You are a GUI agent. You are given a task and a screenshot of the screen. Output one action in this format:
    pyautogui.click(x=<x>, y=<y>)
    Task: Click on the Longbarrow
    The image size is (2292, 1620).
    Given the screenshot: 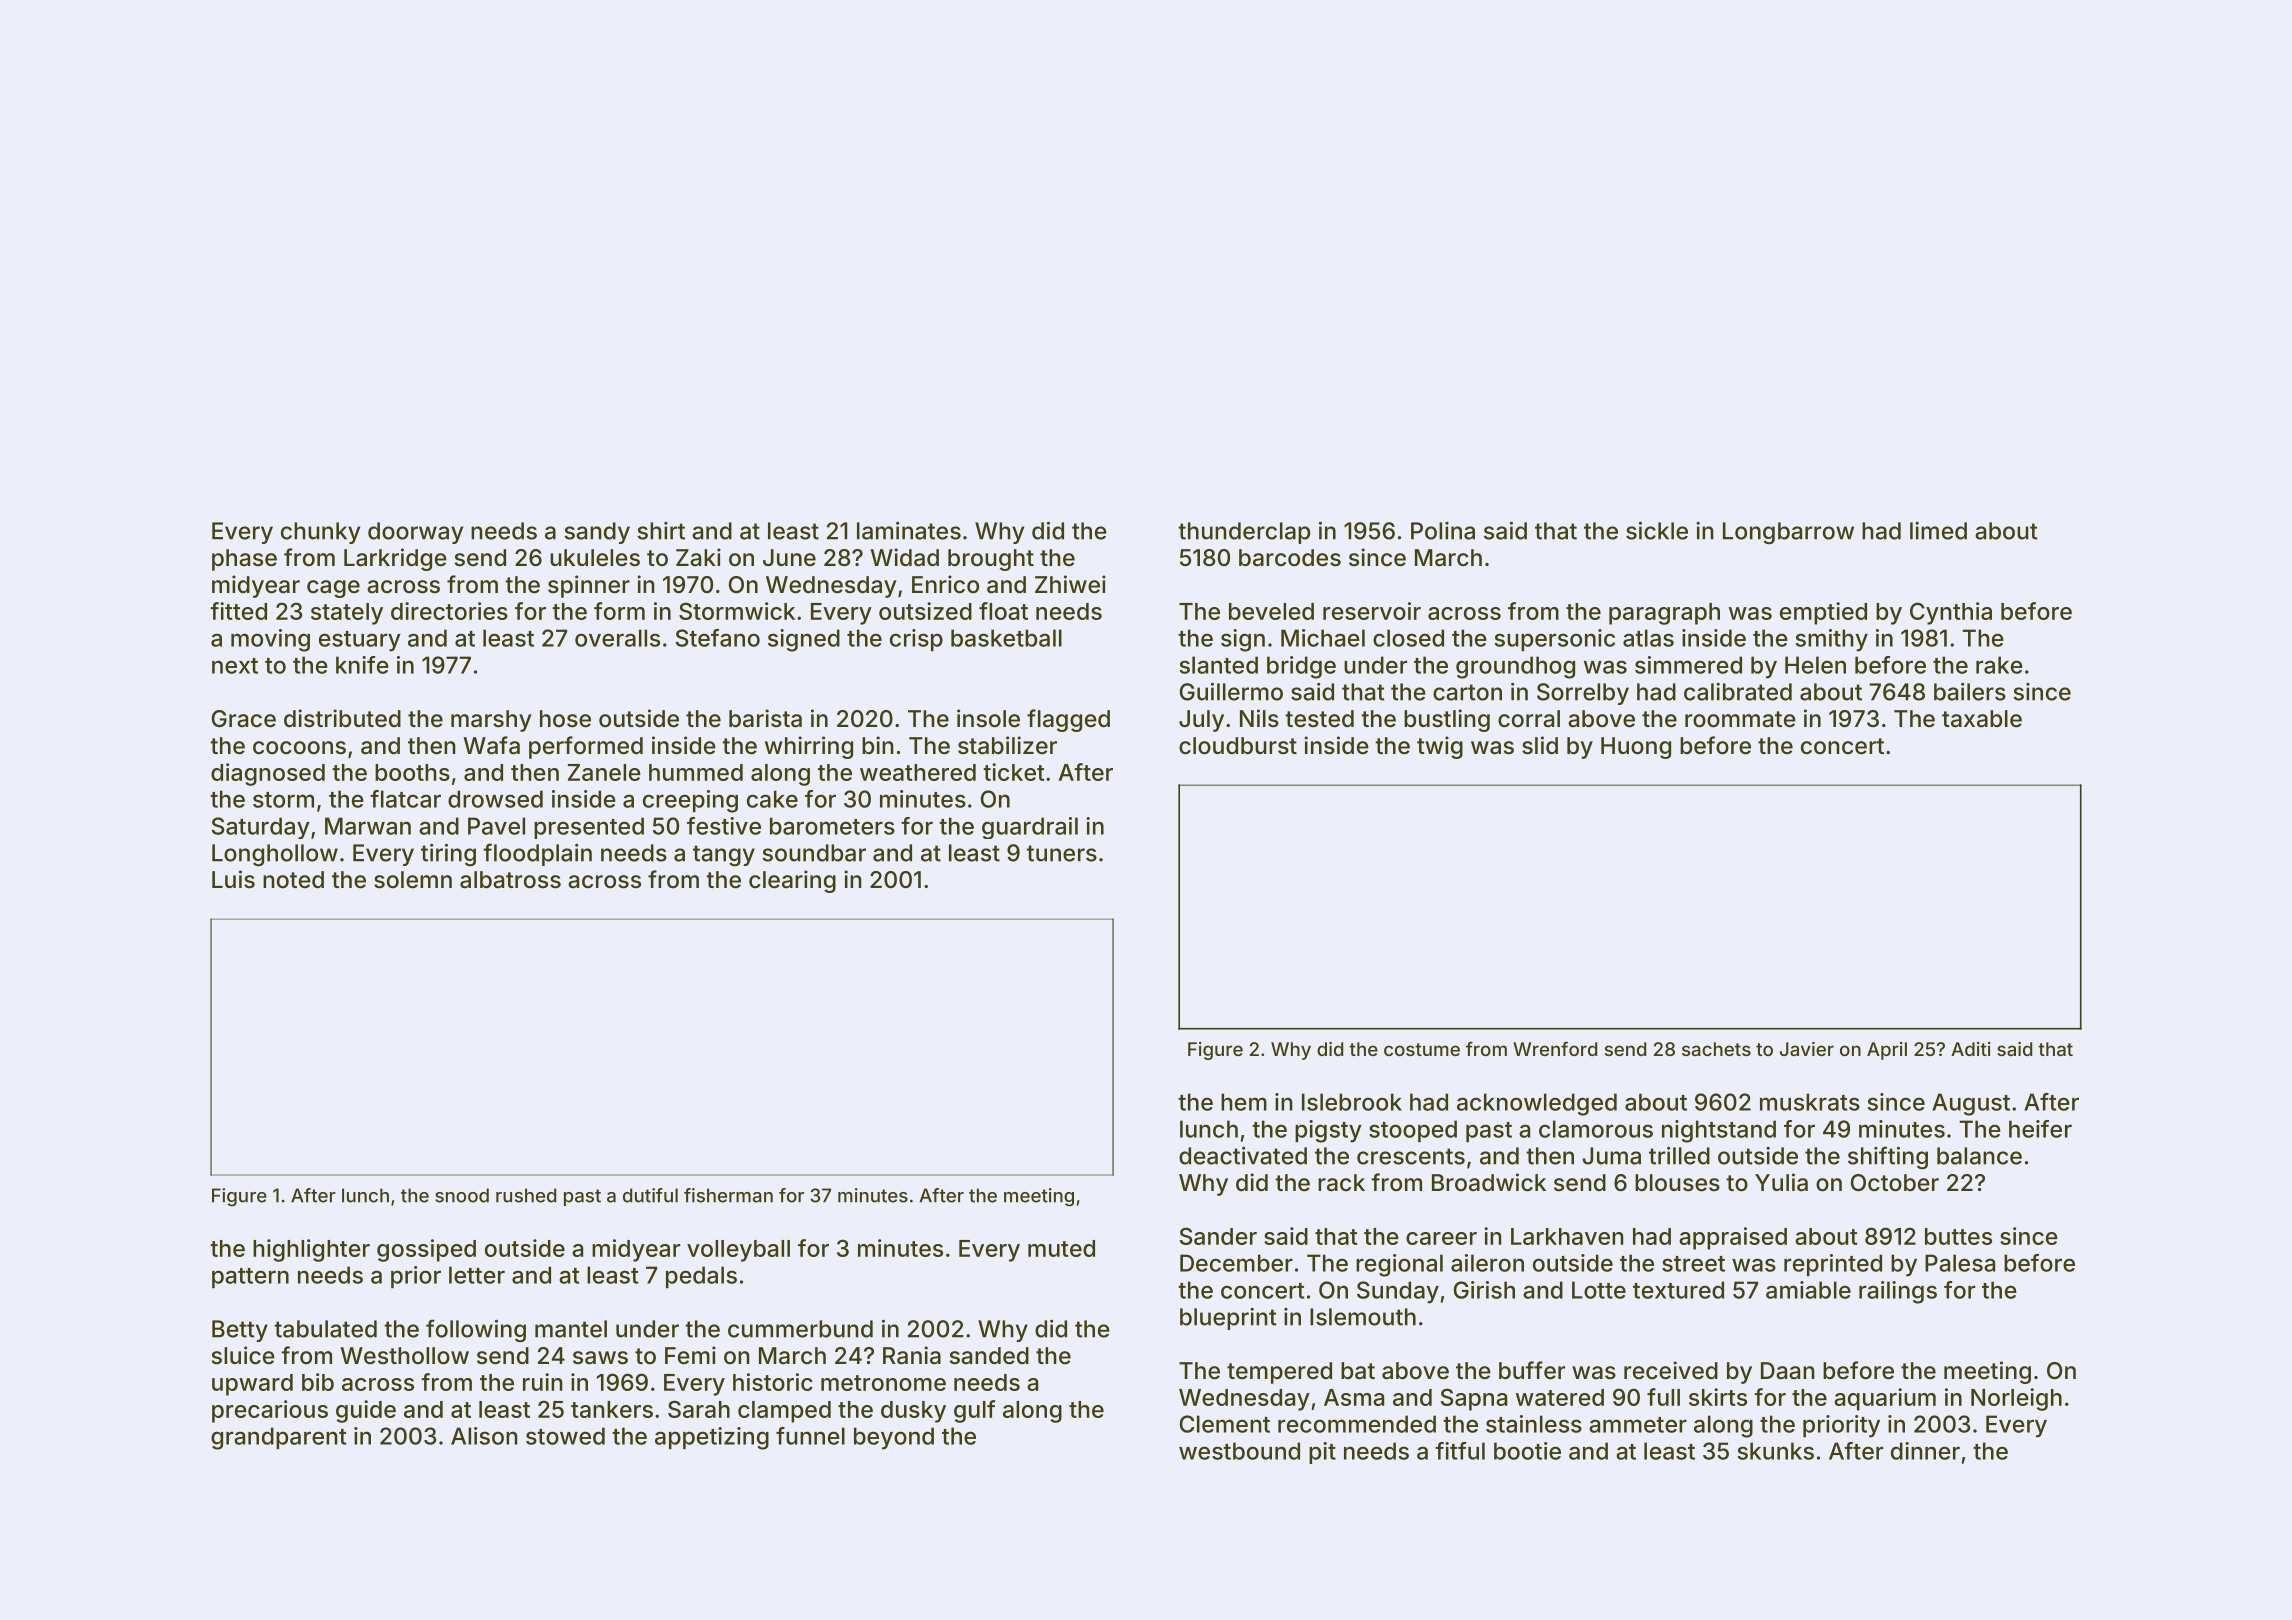 What is the action you would take?
    pyautogui.click(x=1788, y=533)
